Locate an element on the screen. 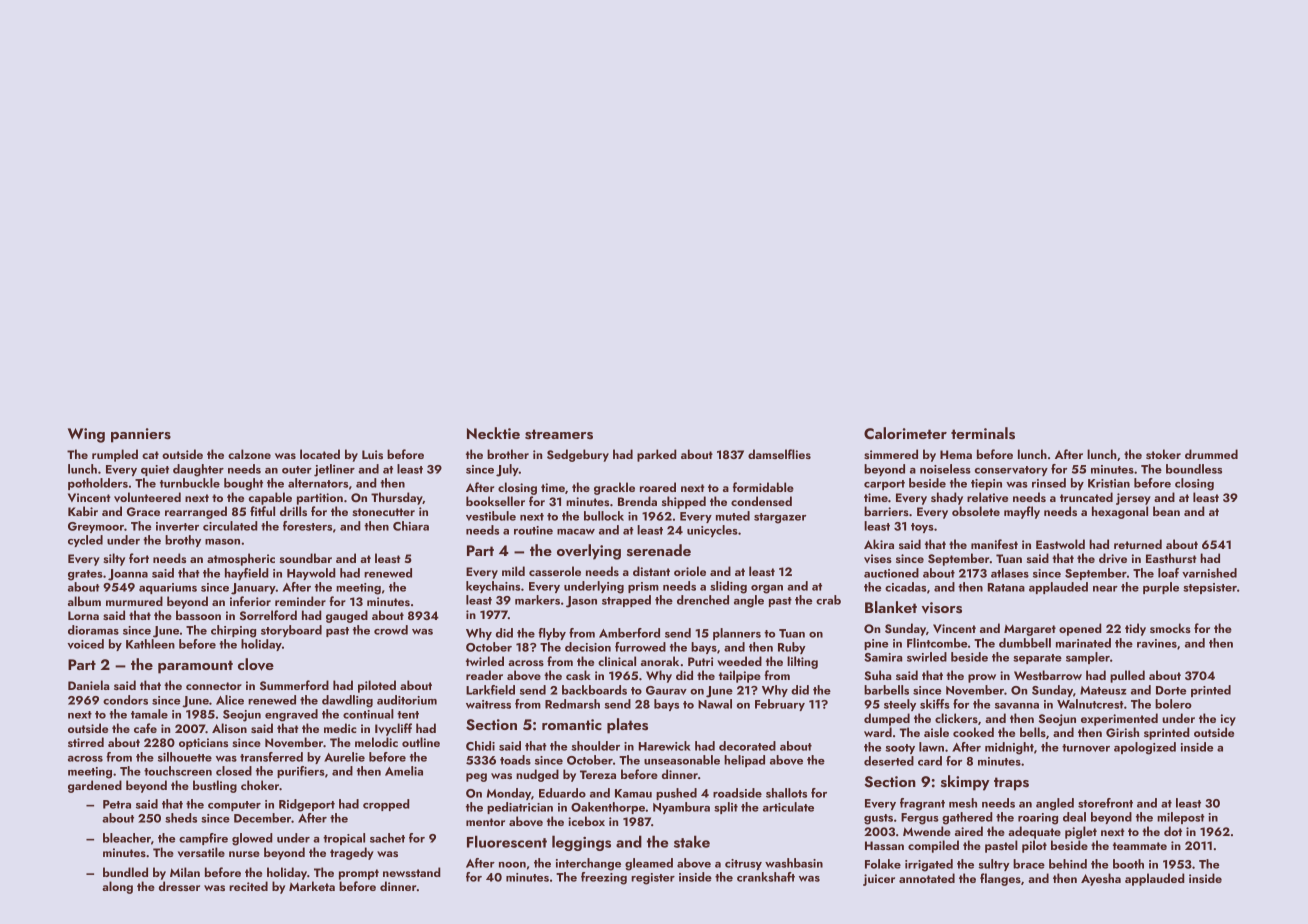  Calorimeter is located at coordinates (905, 433).
